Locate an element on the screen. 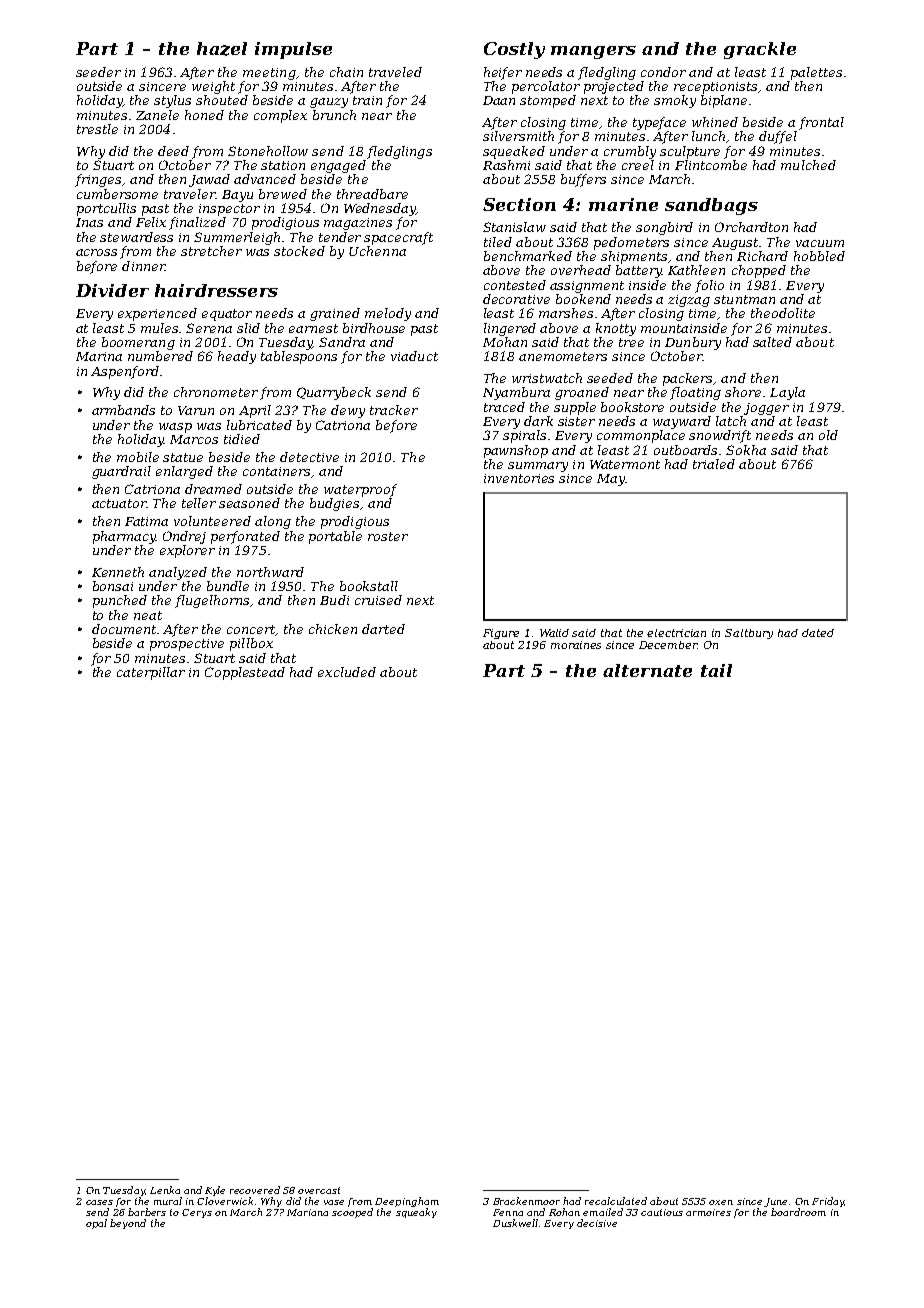  impulse is located at coordinates (293, 50).
